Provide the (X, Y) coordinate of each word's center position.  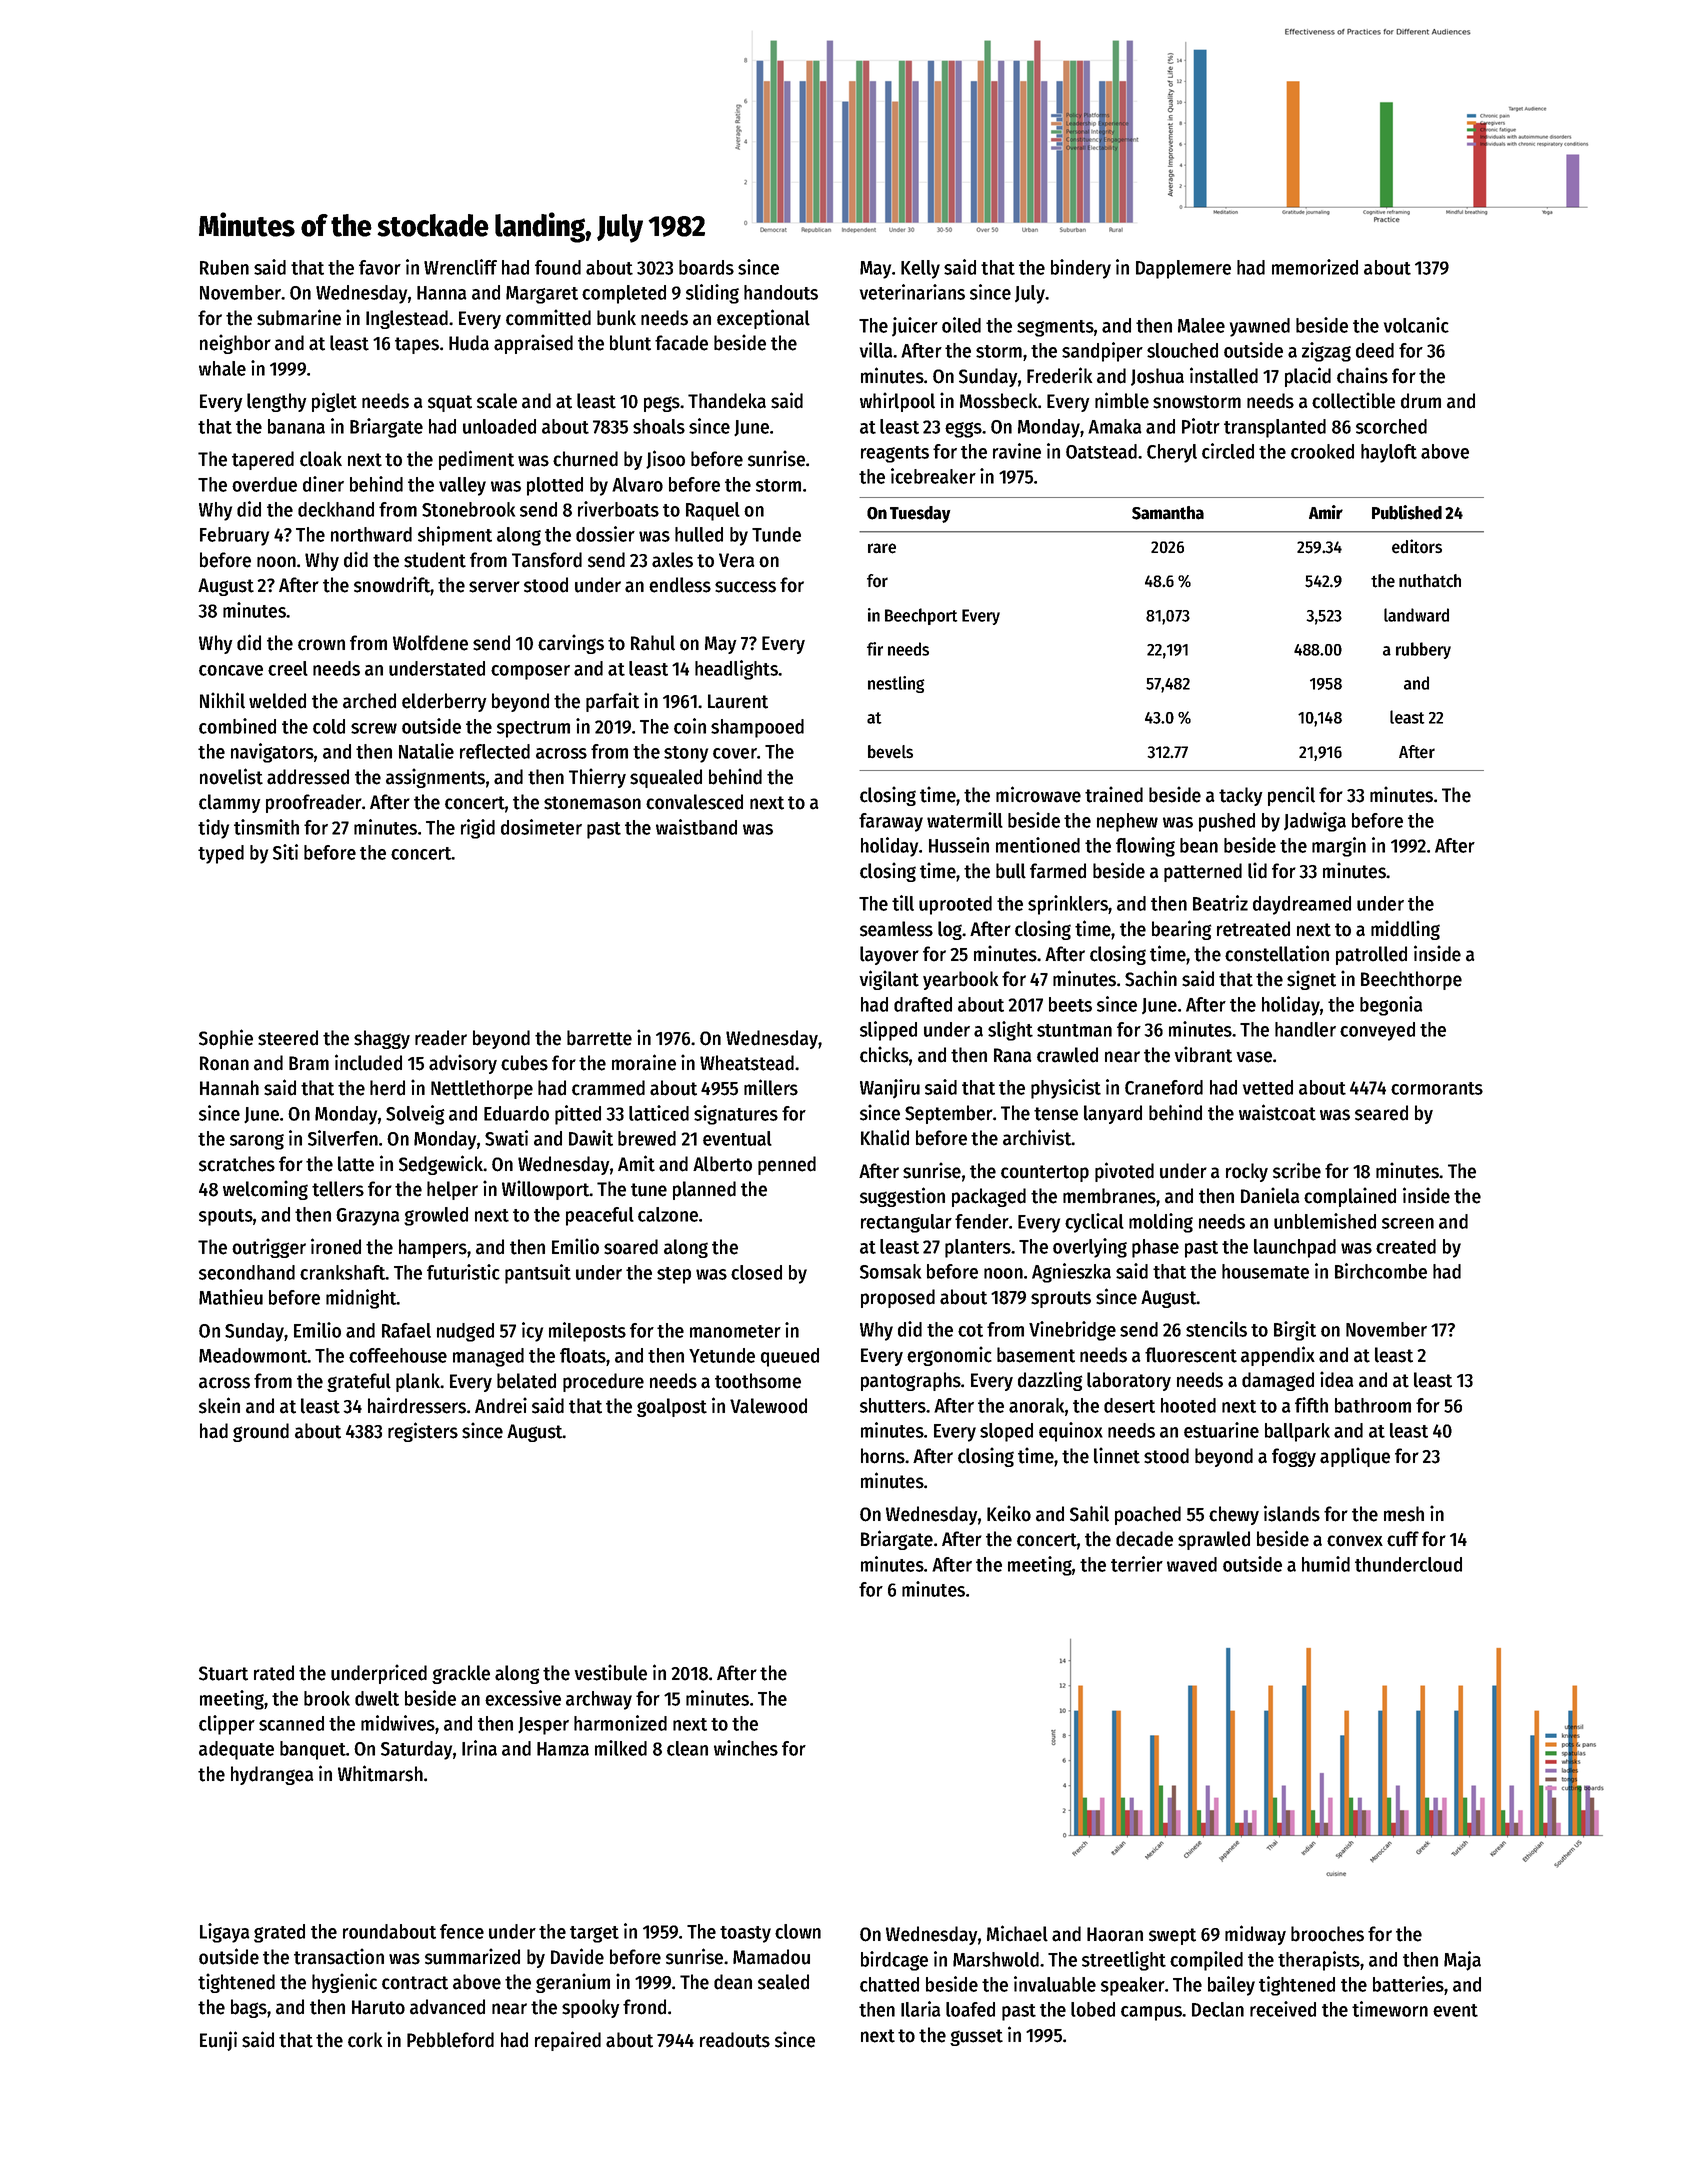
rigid (478, 829)
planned (704, 1190)
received (1283, 2009)
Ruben (224, 267)
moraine (644, 1062)
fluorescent (1191, 1355)
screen (1408, 1223)
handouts (781, 292)
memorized (1315, 267)
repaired (568, 2041)
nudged (465, 1332)
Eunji (218, 2041)
